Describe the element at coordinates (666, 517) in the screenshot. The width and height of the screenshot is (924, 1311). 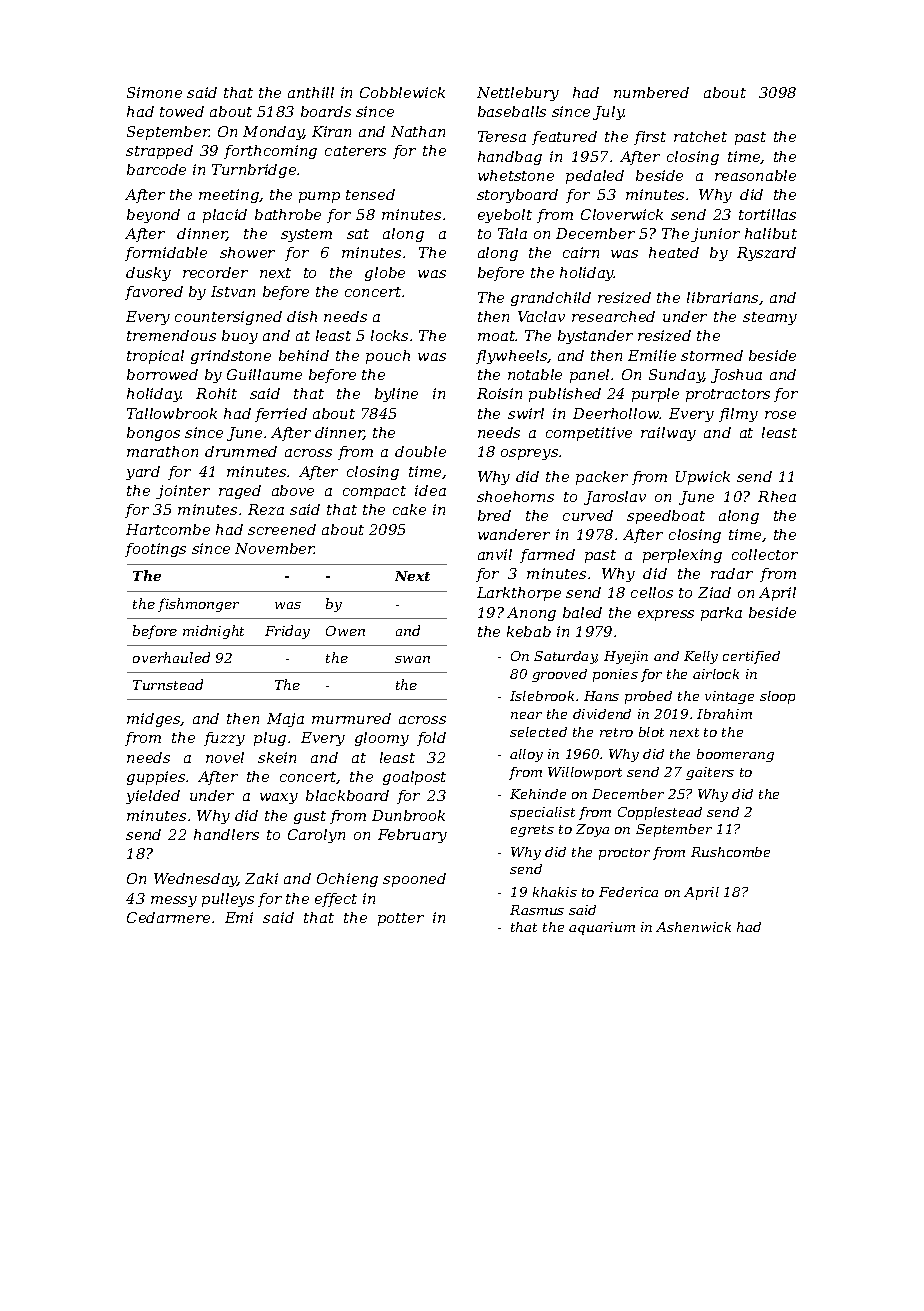
I see `speedboat` at that location.
